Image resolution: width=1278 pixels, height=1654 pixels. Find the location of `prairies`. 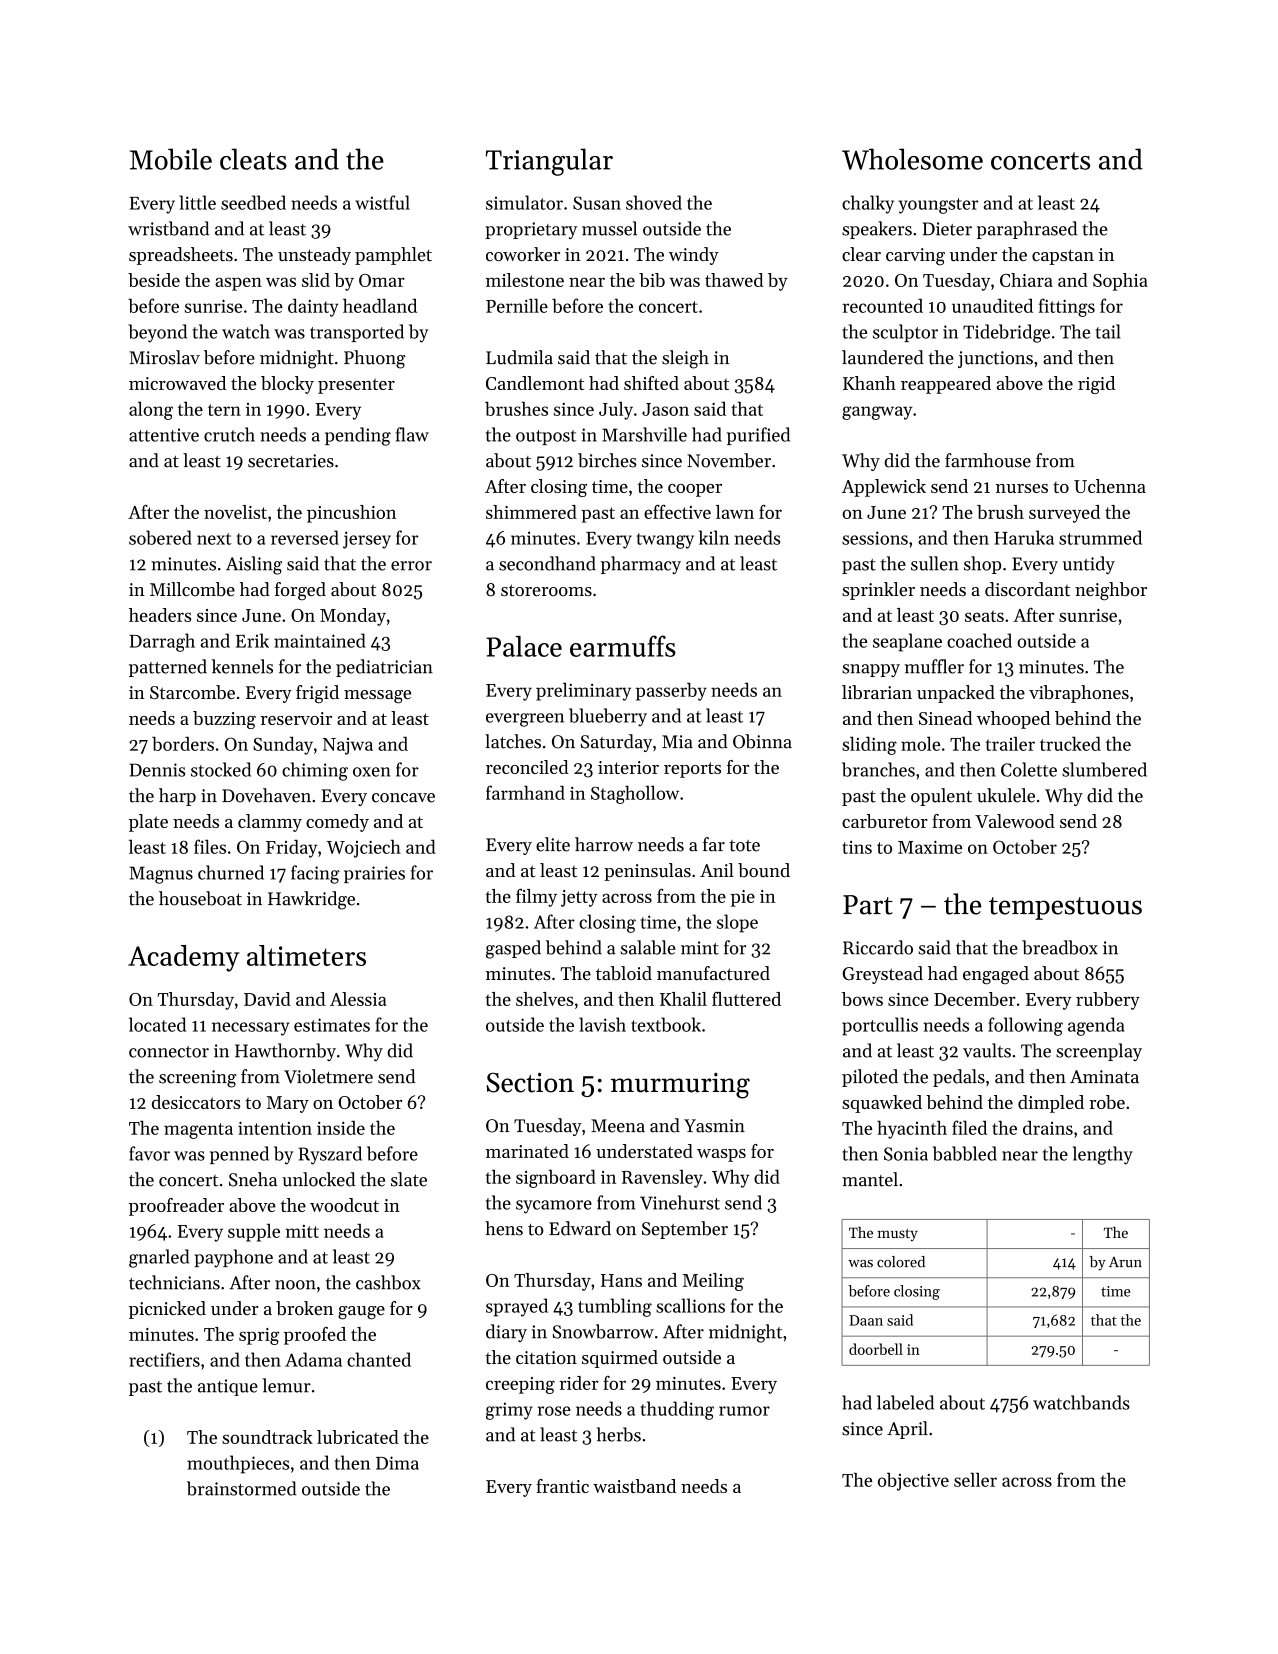

prairies is located at coordinates (374, 874).
